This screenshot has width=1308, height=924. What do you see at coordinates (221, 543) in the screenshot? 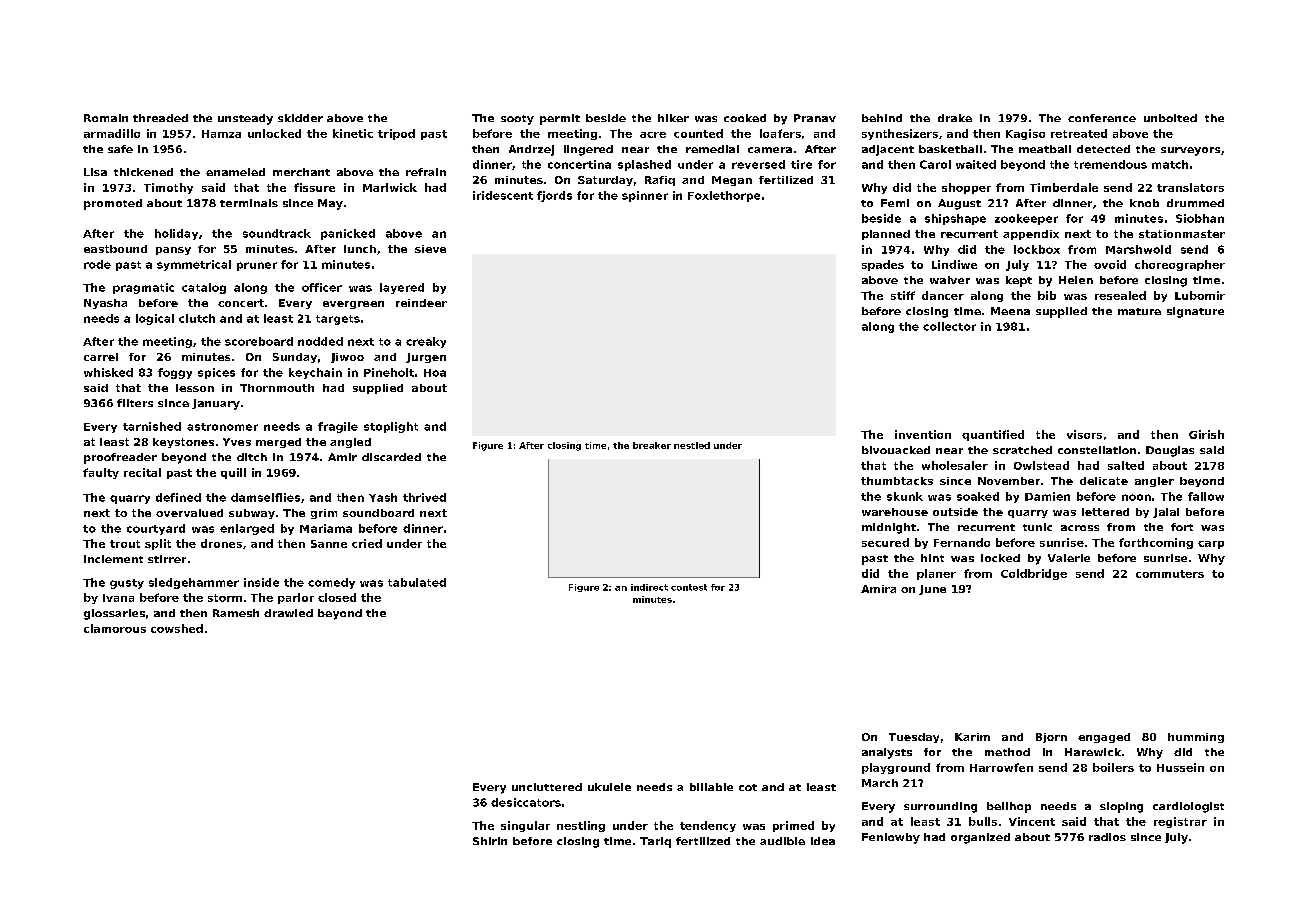
I see `drones` at bounding box center [221, 543].
